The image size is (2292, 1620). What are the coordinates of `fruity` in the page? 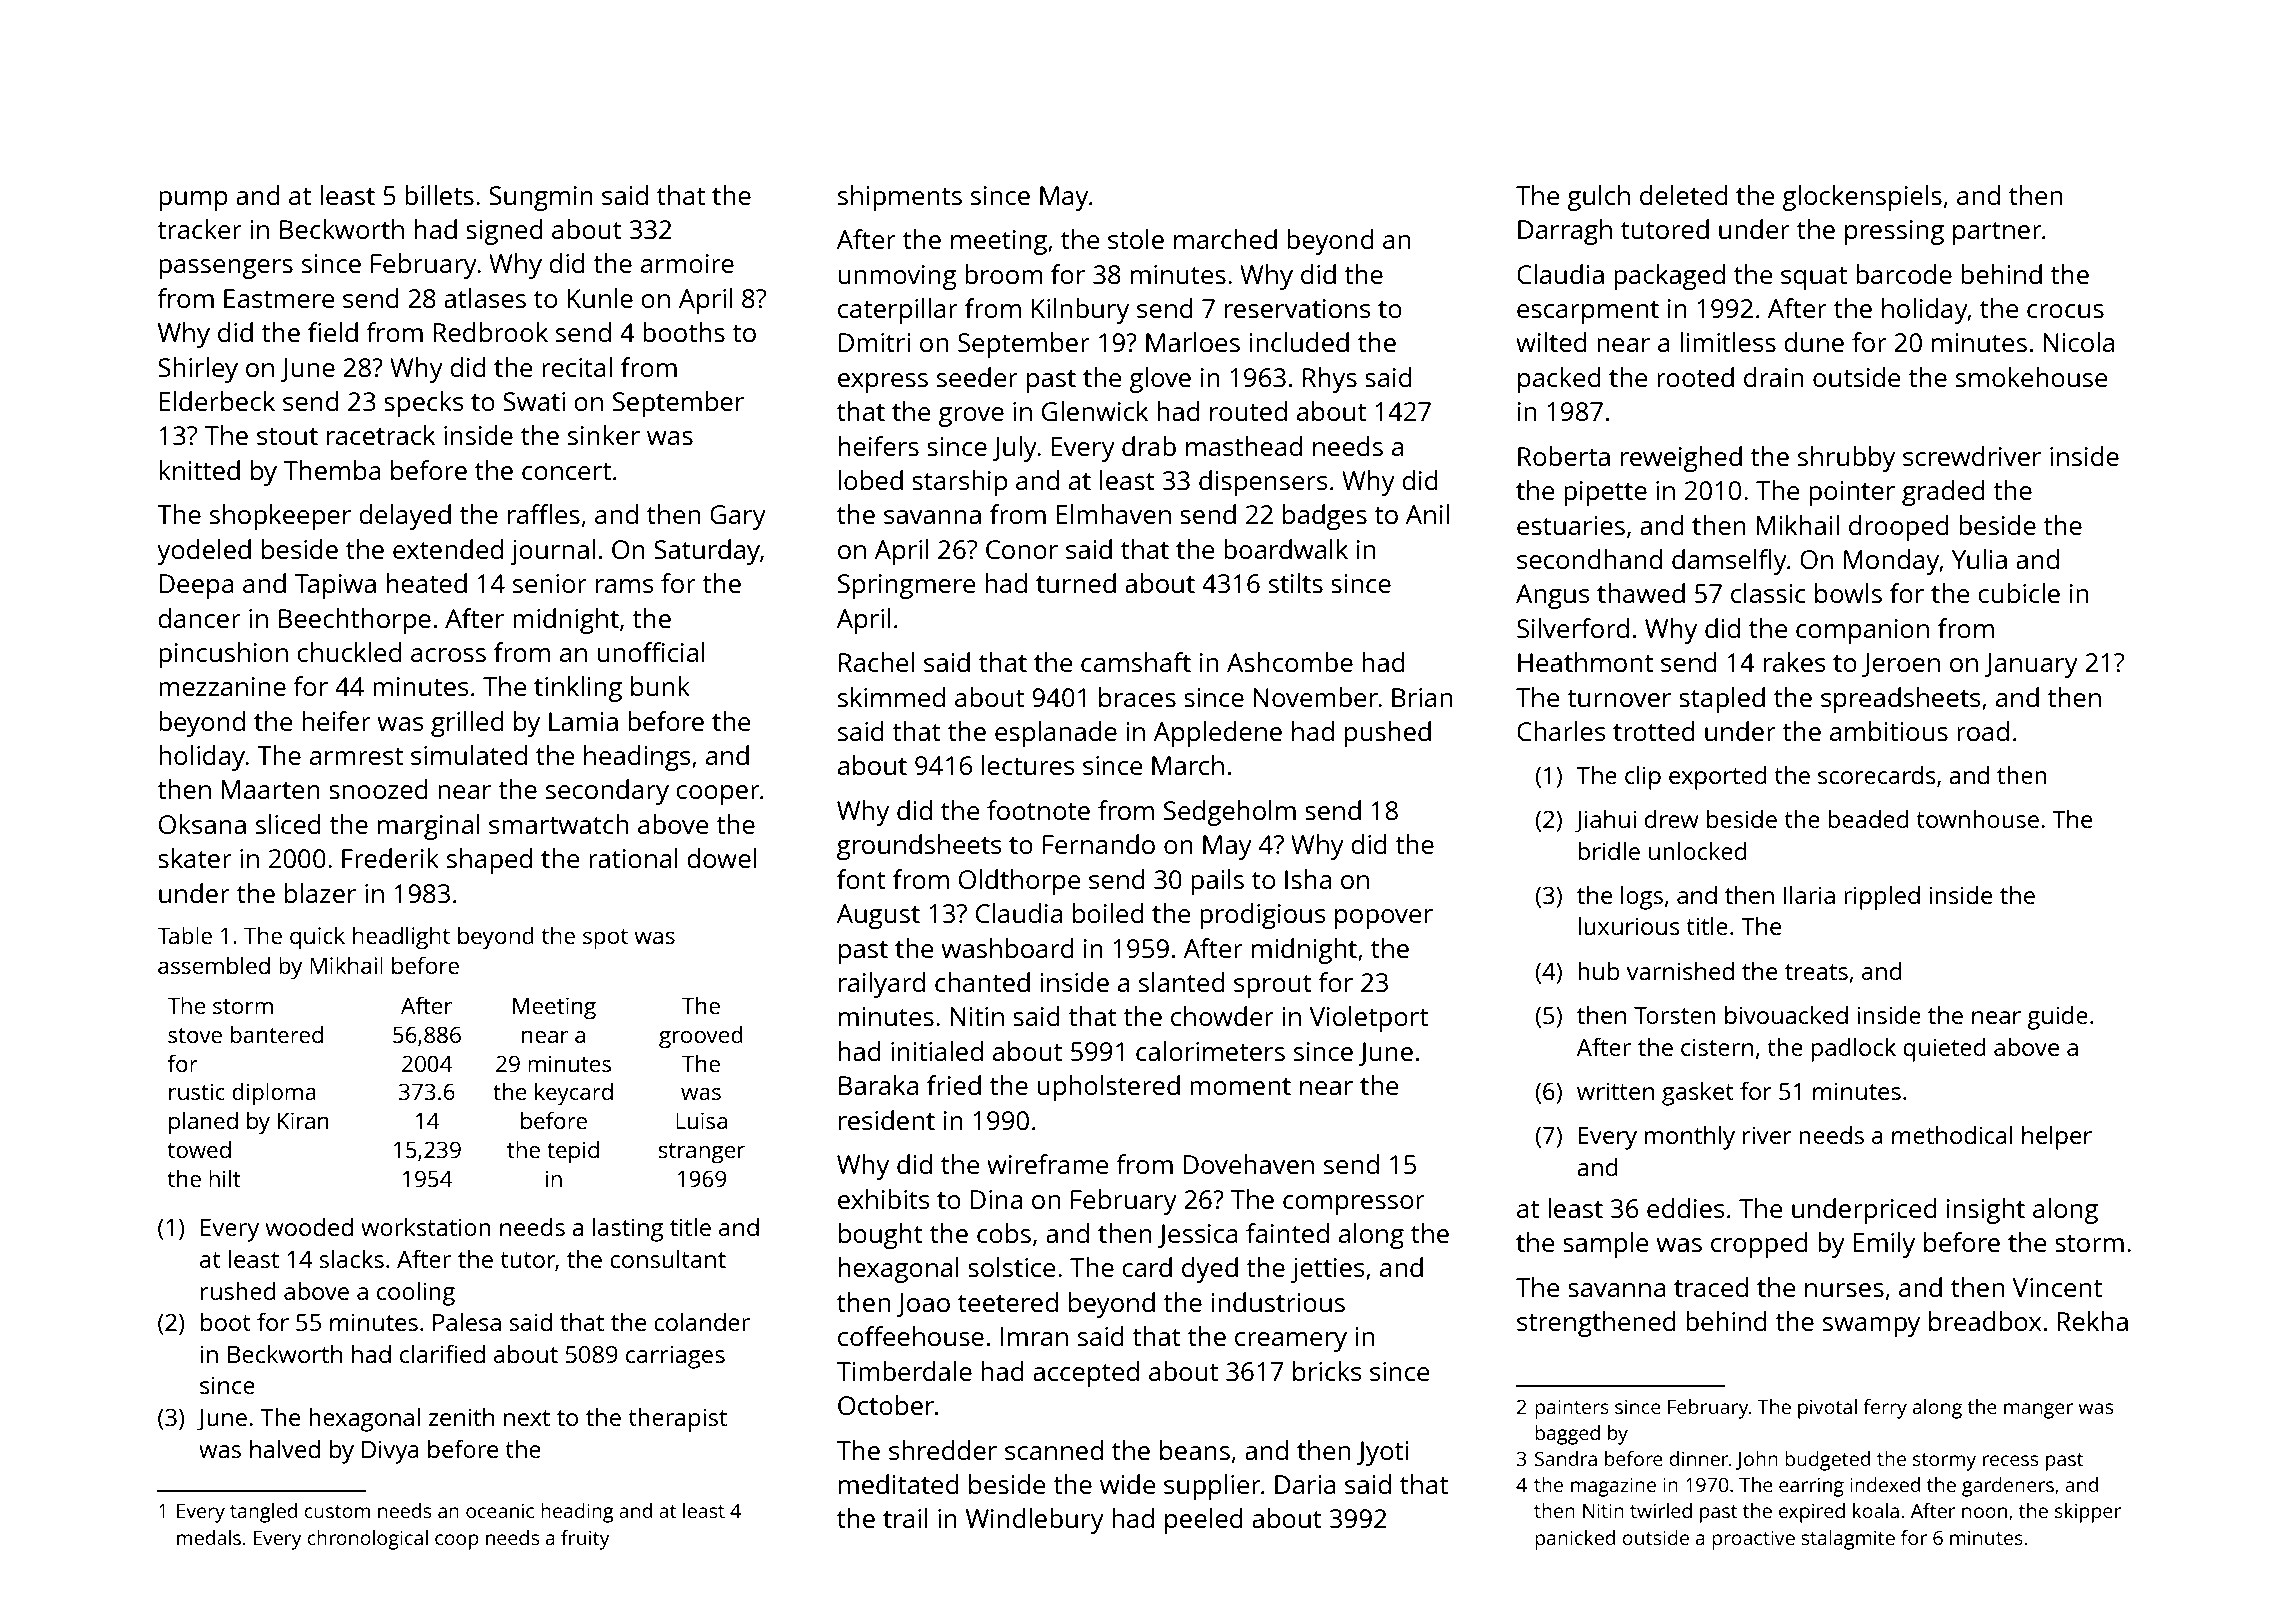 It's located at (585, 1540).
